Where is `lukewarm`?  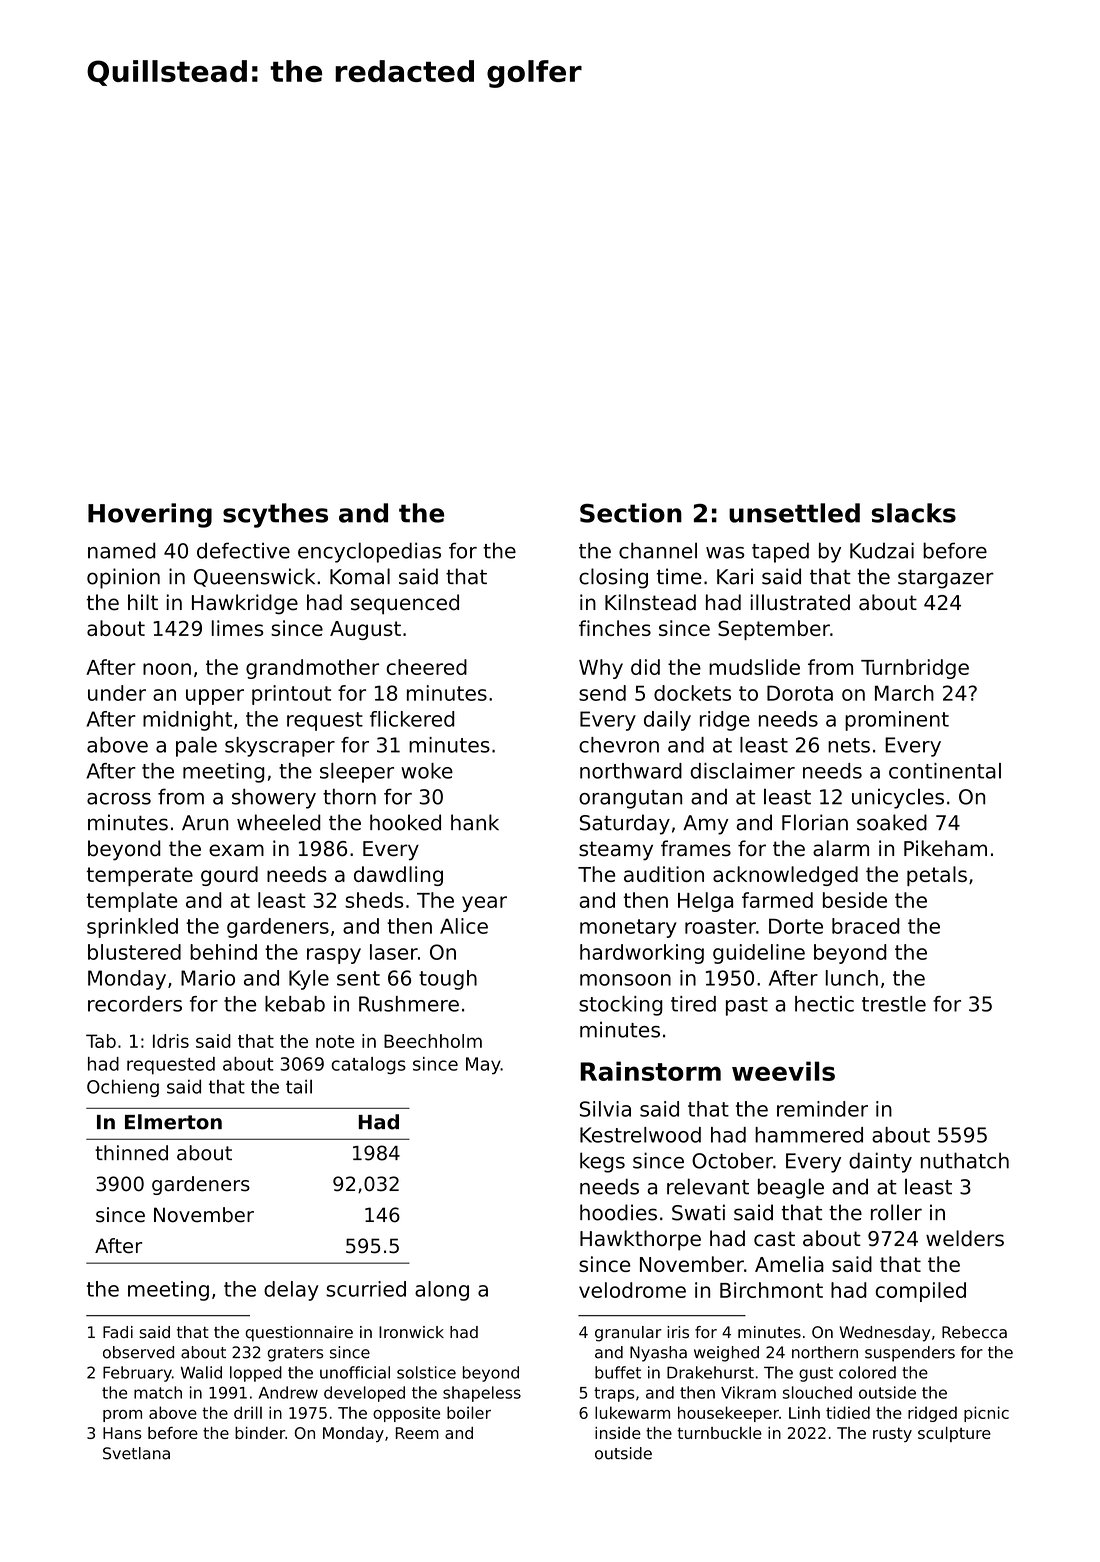
lukewarm is located at coordinates (632, 1412).
